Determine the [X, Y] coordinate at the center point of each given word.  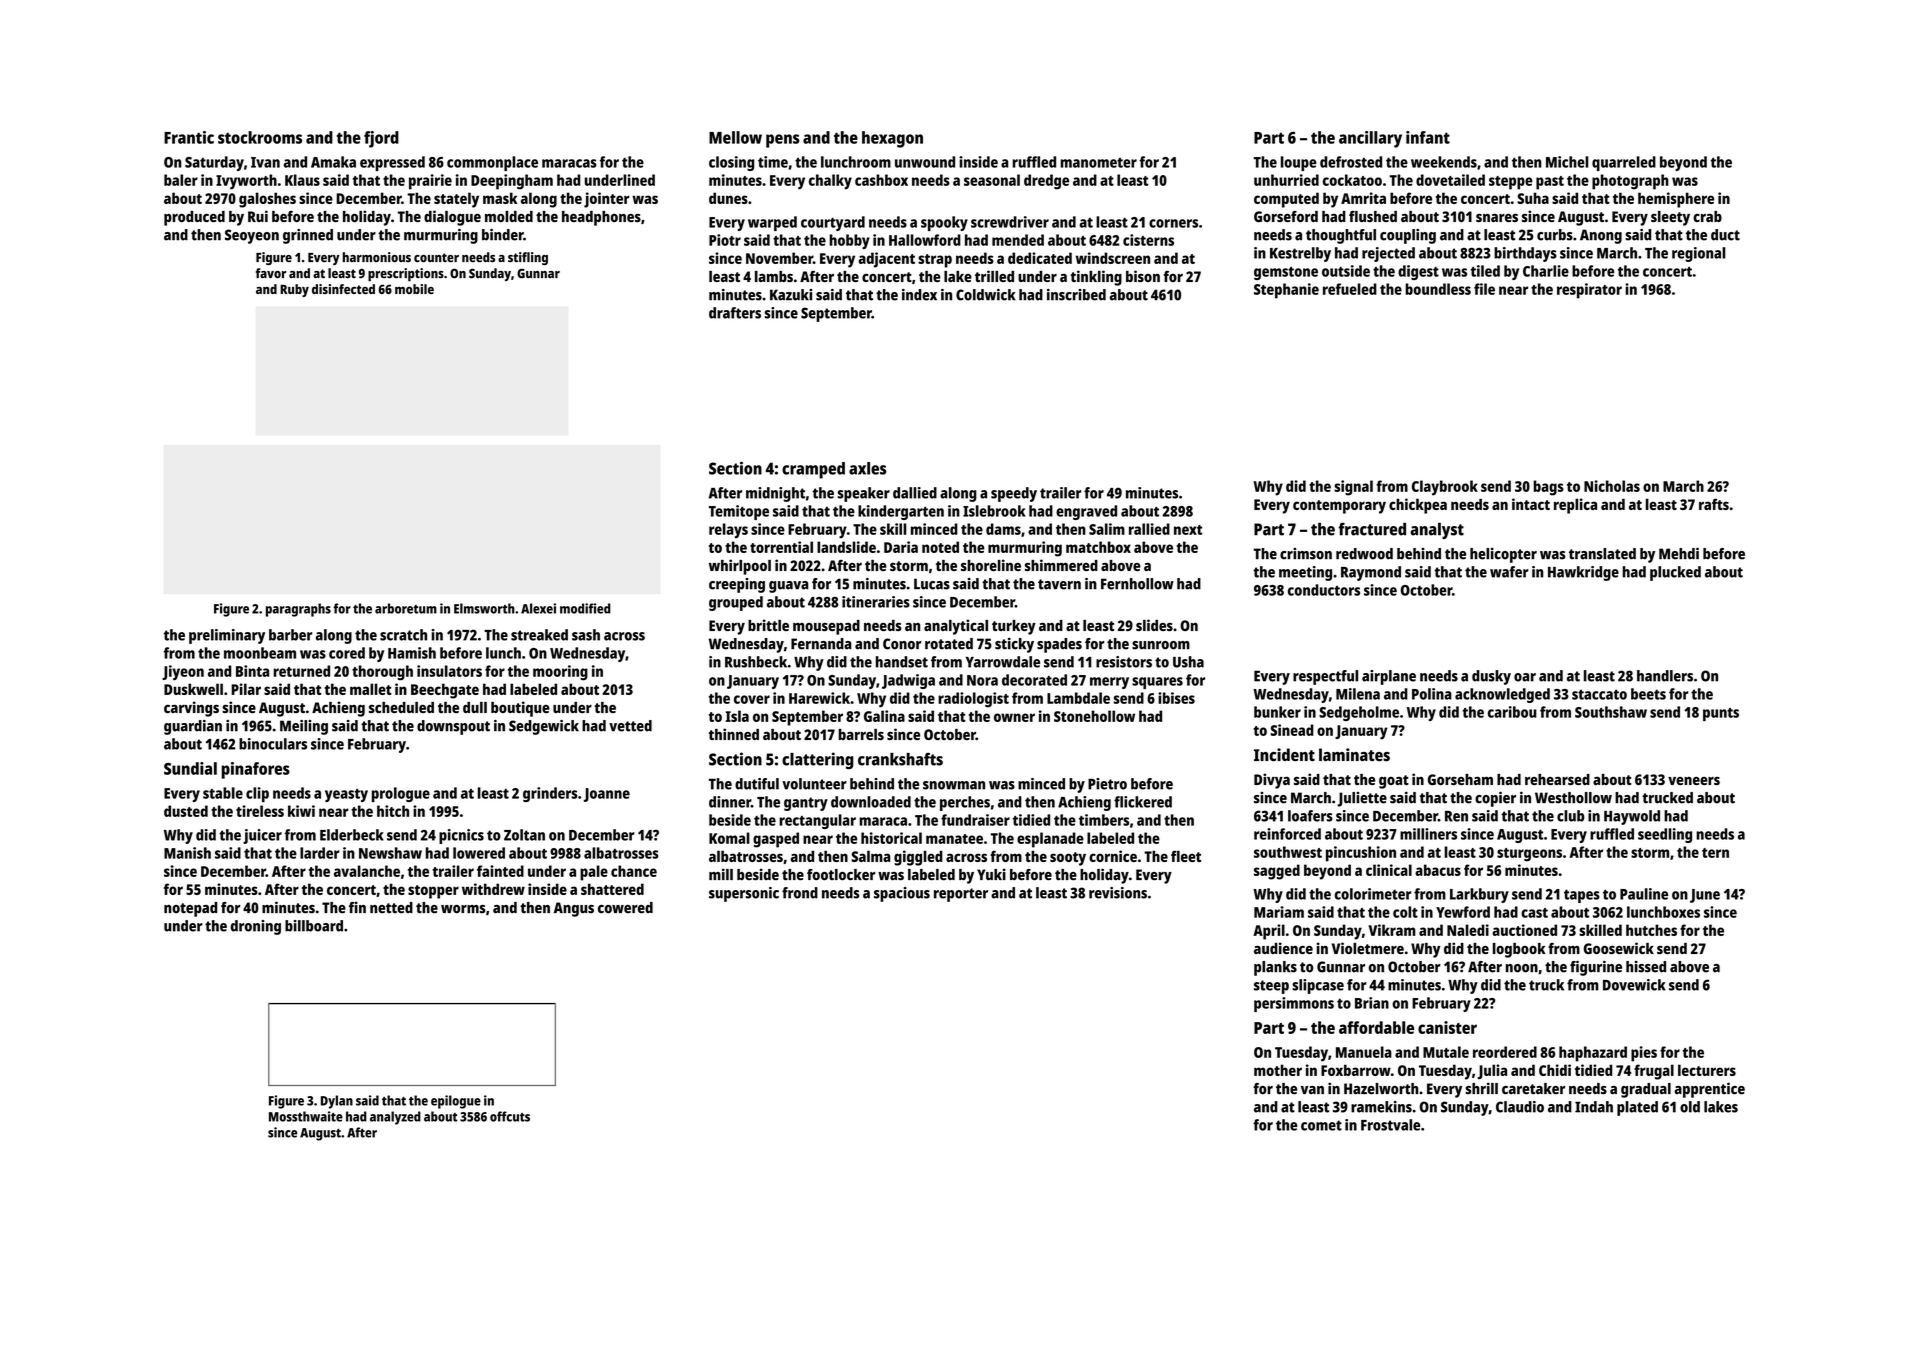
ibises [1176, 698]
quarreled [1624, 163]
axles [867, 468]
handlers [1665, 676]
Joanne [607, 795]
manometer [1098, 163]
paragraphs [298, 610]
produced [194, 218]
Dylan [337, 1102]
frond [800, 893]
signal [1353, 488]
